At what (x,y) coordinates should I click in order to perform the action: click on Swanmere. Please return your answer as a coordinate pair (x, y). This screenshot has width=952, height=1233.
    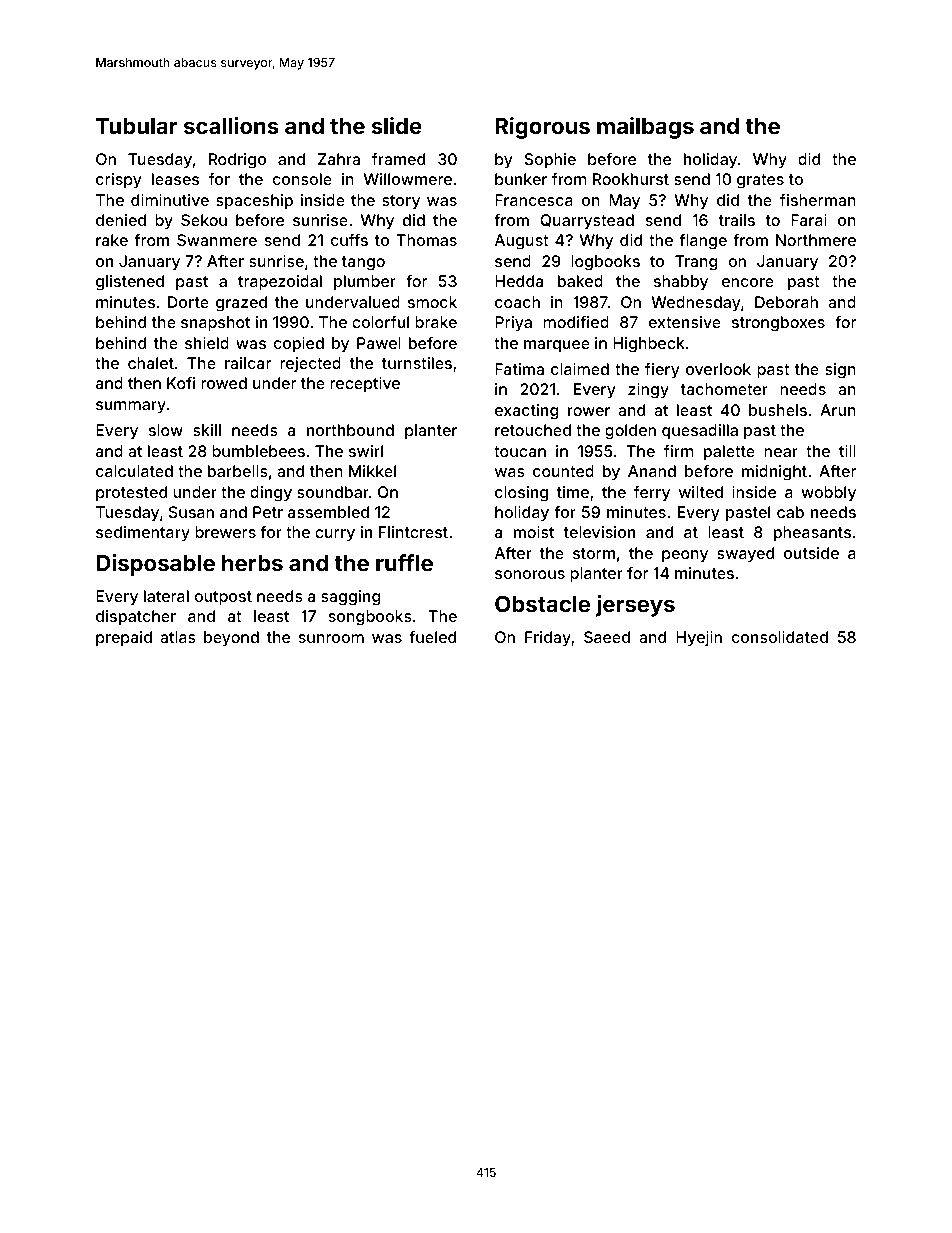
    Looking at the image, I should click on (217, 240).
